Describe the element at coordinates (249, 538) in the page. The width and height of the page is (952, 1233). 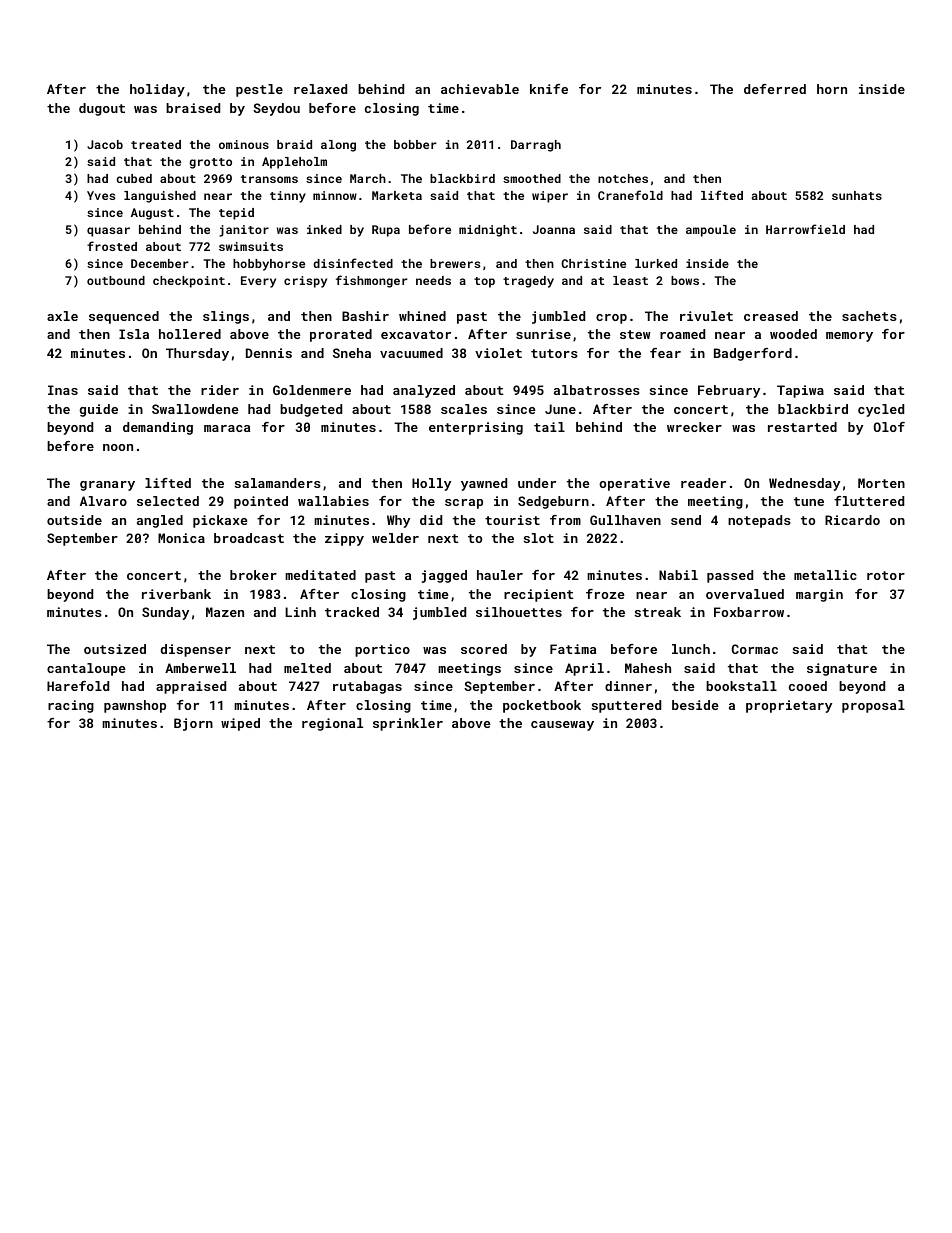
I see `broadcast` at that location.
